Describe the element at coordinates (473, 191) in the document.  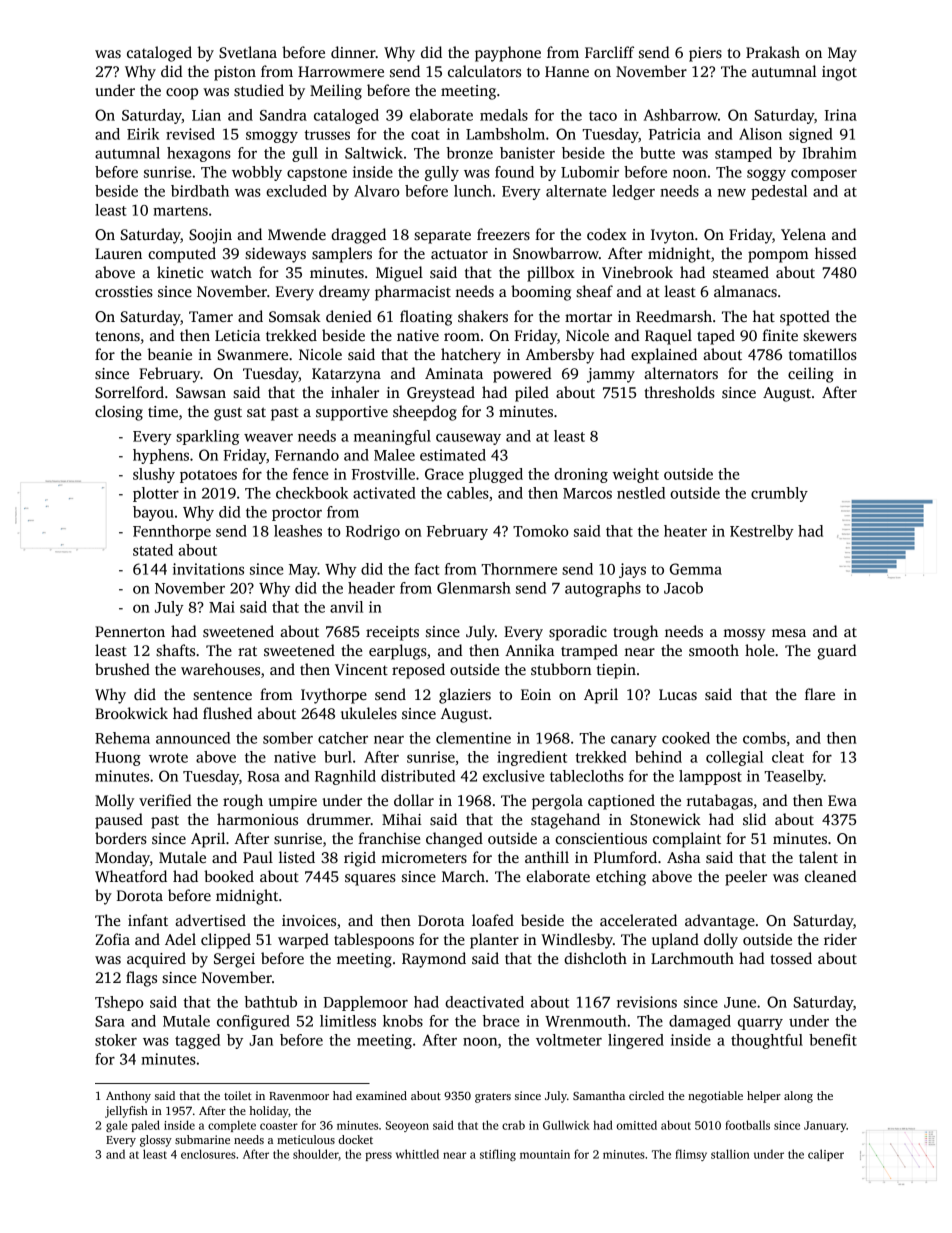
I see `lunch` at that location.
